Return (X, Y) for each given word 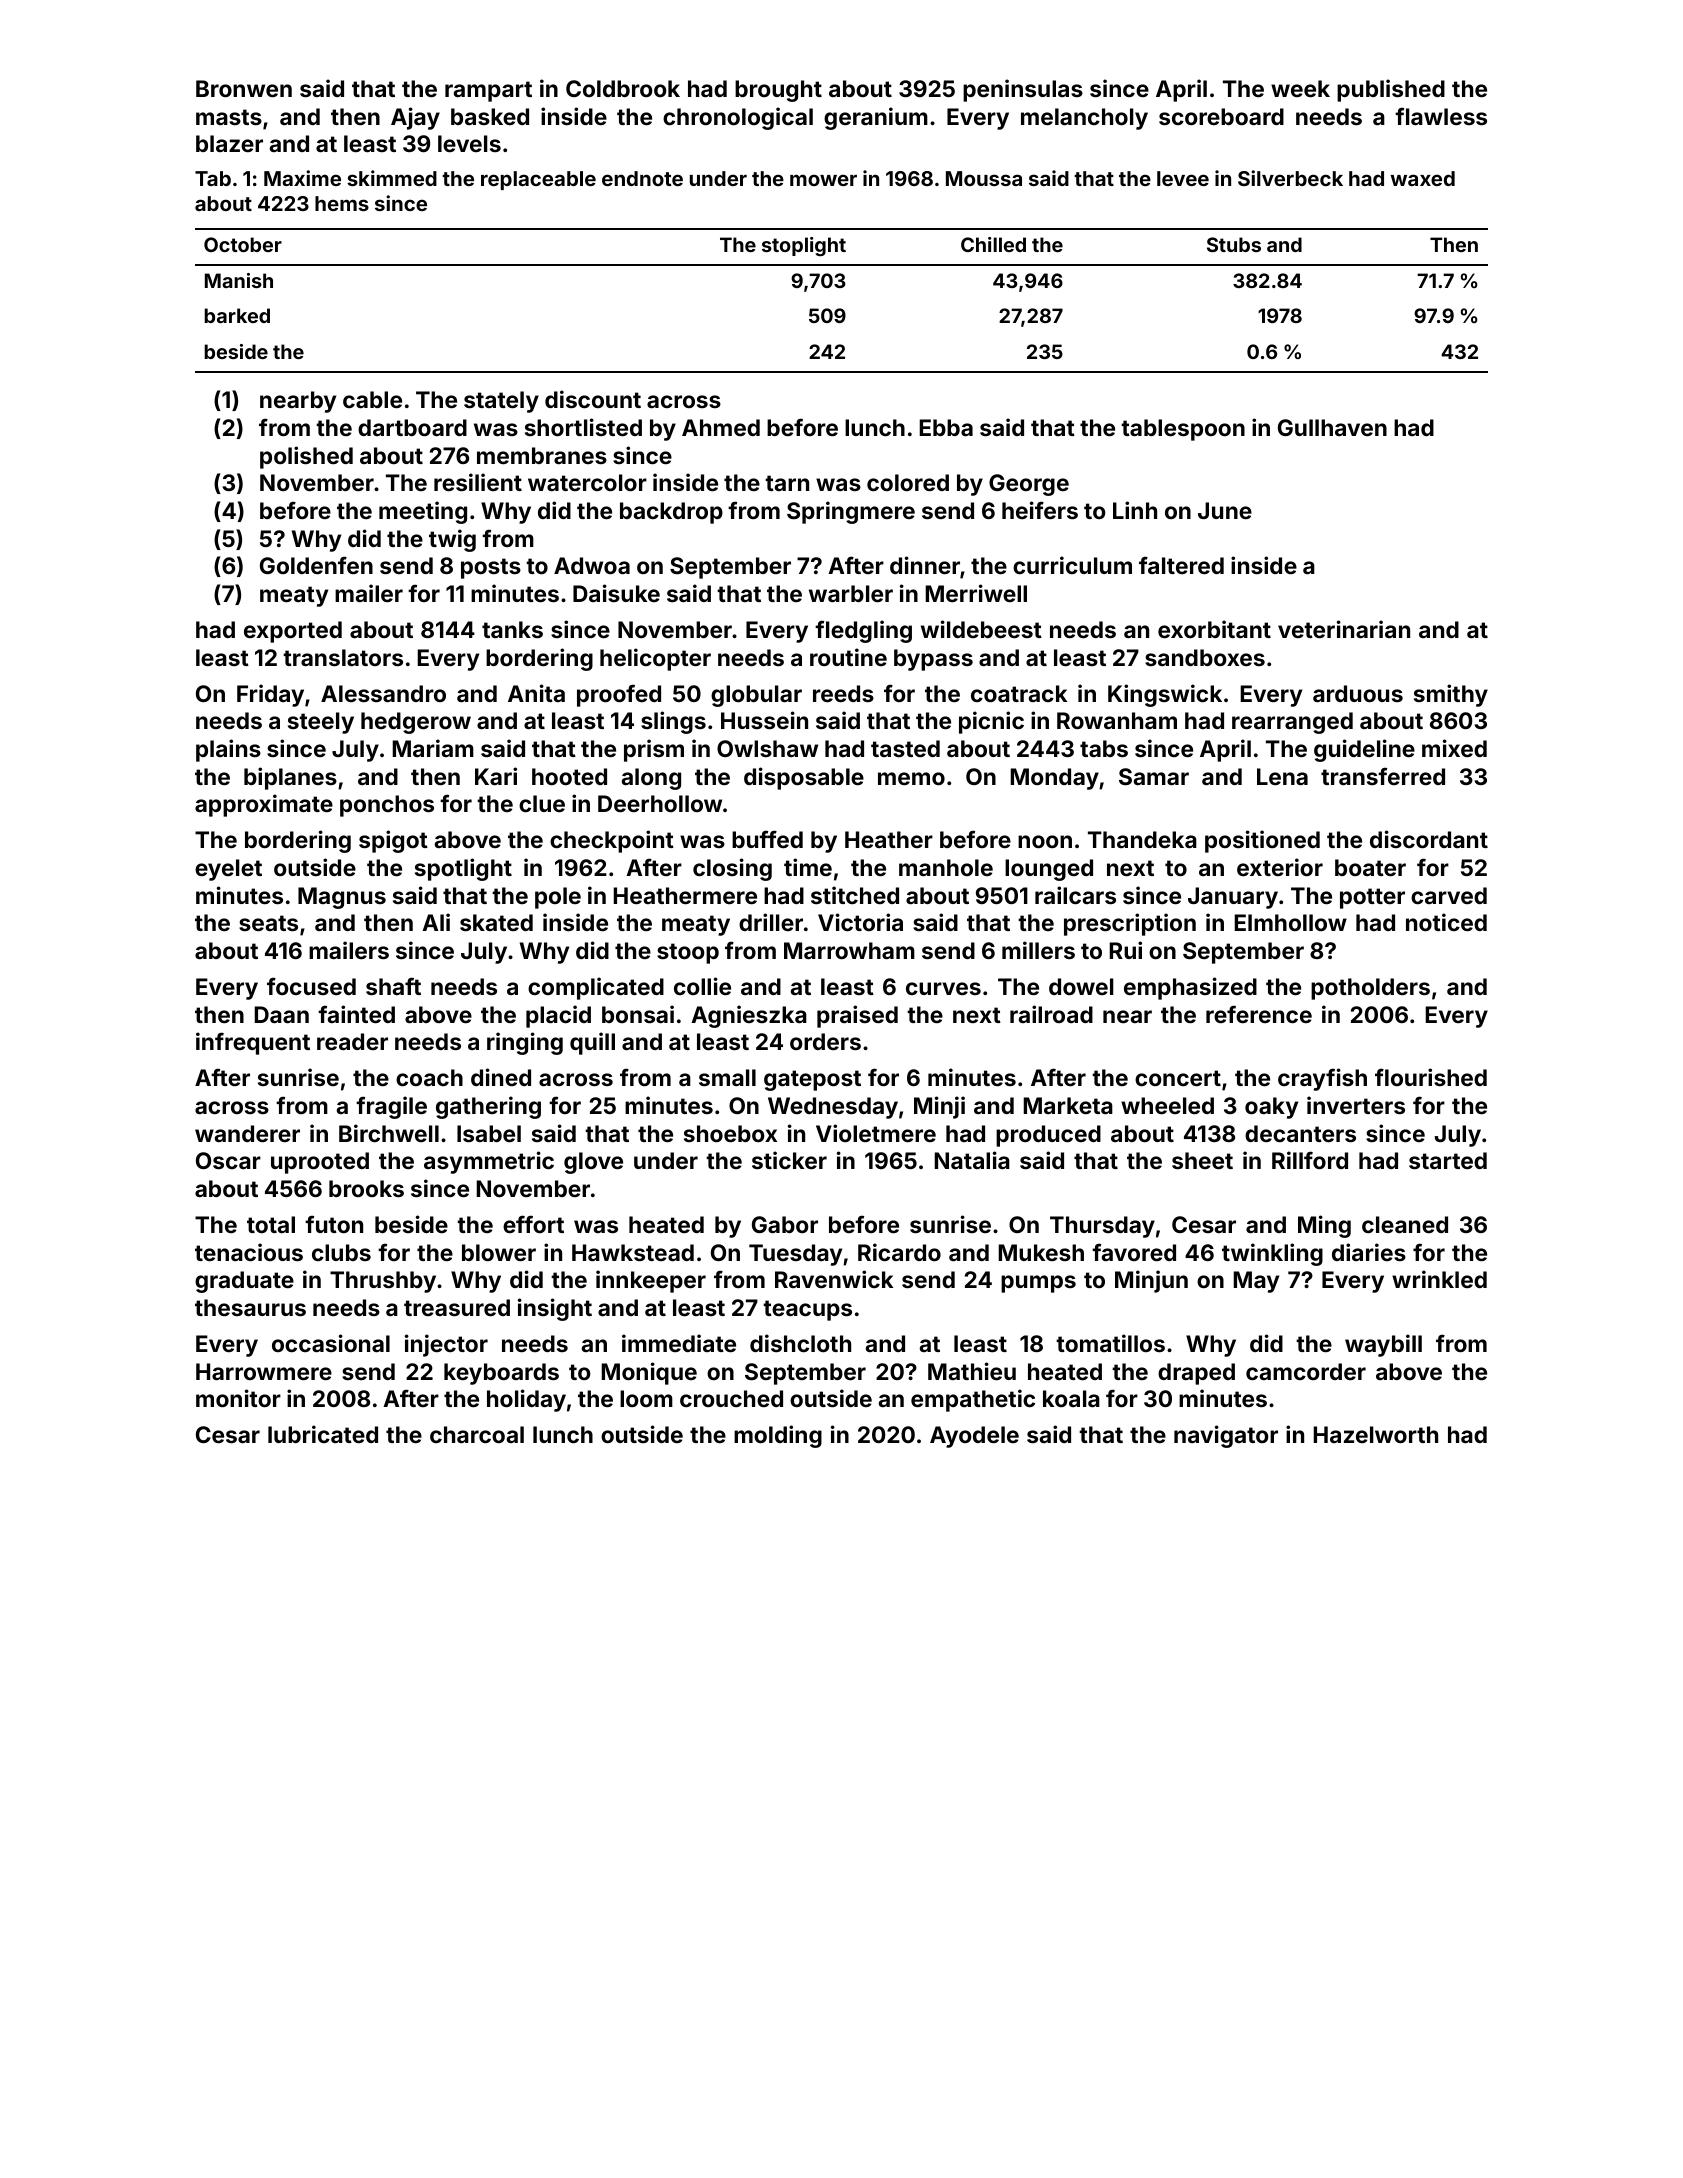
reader (352, 1041)
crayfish (1322, 1079)
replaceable (538, 180)
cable (372, 399)
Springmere (851, 512)
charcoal (477, 1434)
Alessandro (383, 693)
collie (702, 986)
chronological (738, 118)
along (651, 779)
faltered (1181, 565)
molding (778, 1436)
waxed (1422, 178)
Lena (1282, 776)
